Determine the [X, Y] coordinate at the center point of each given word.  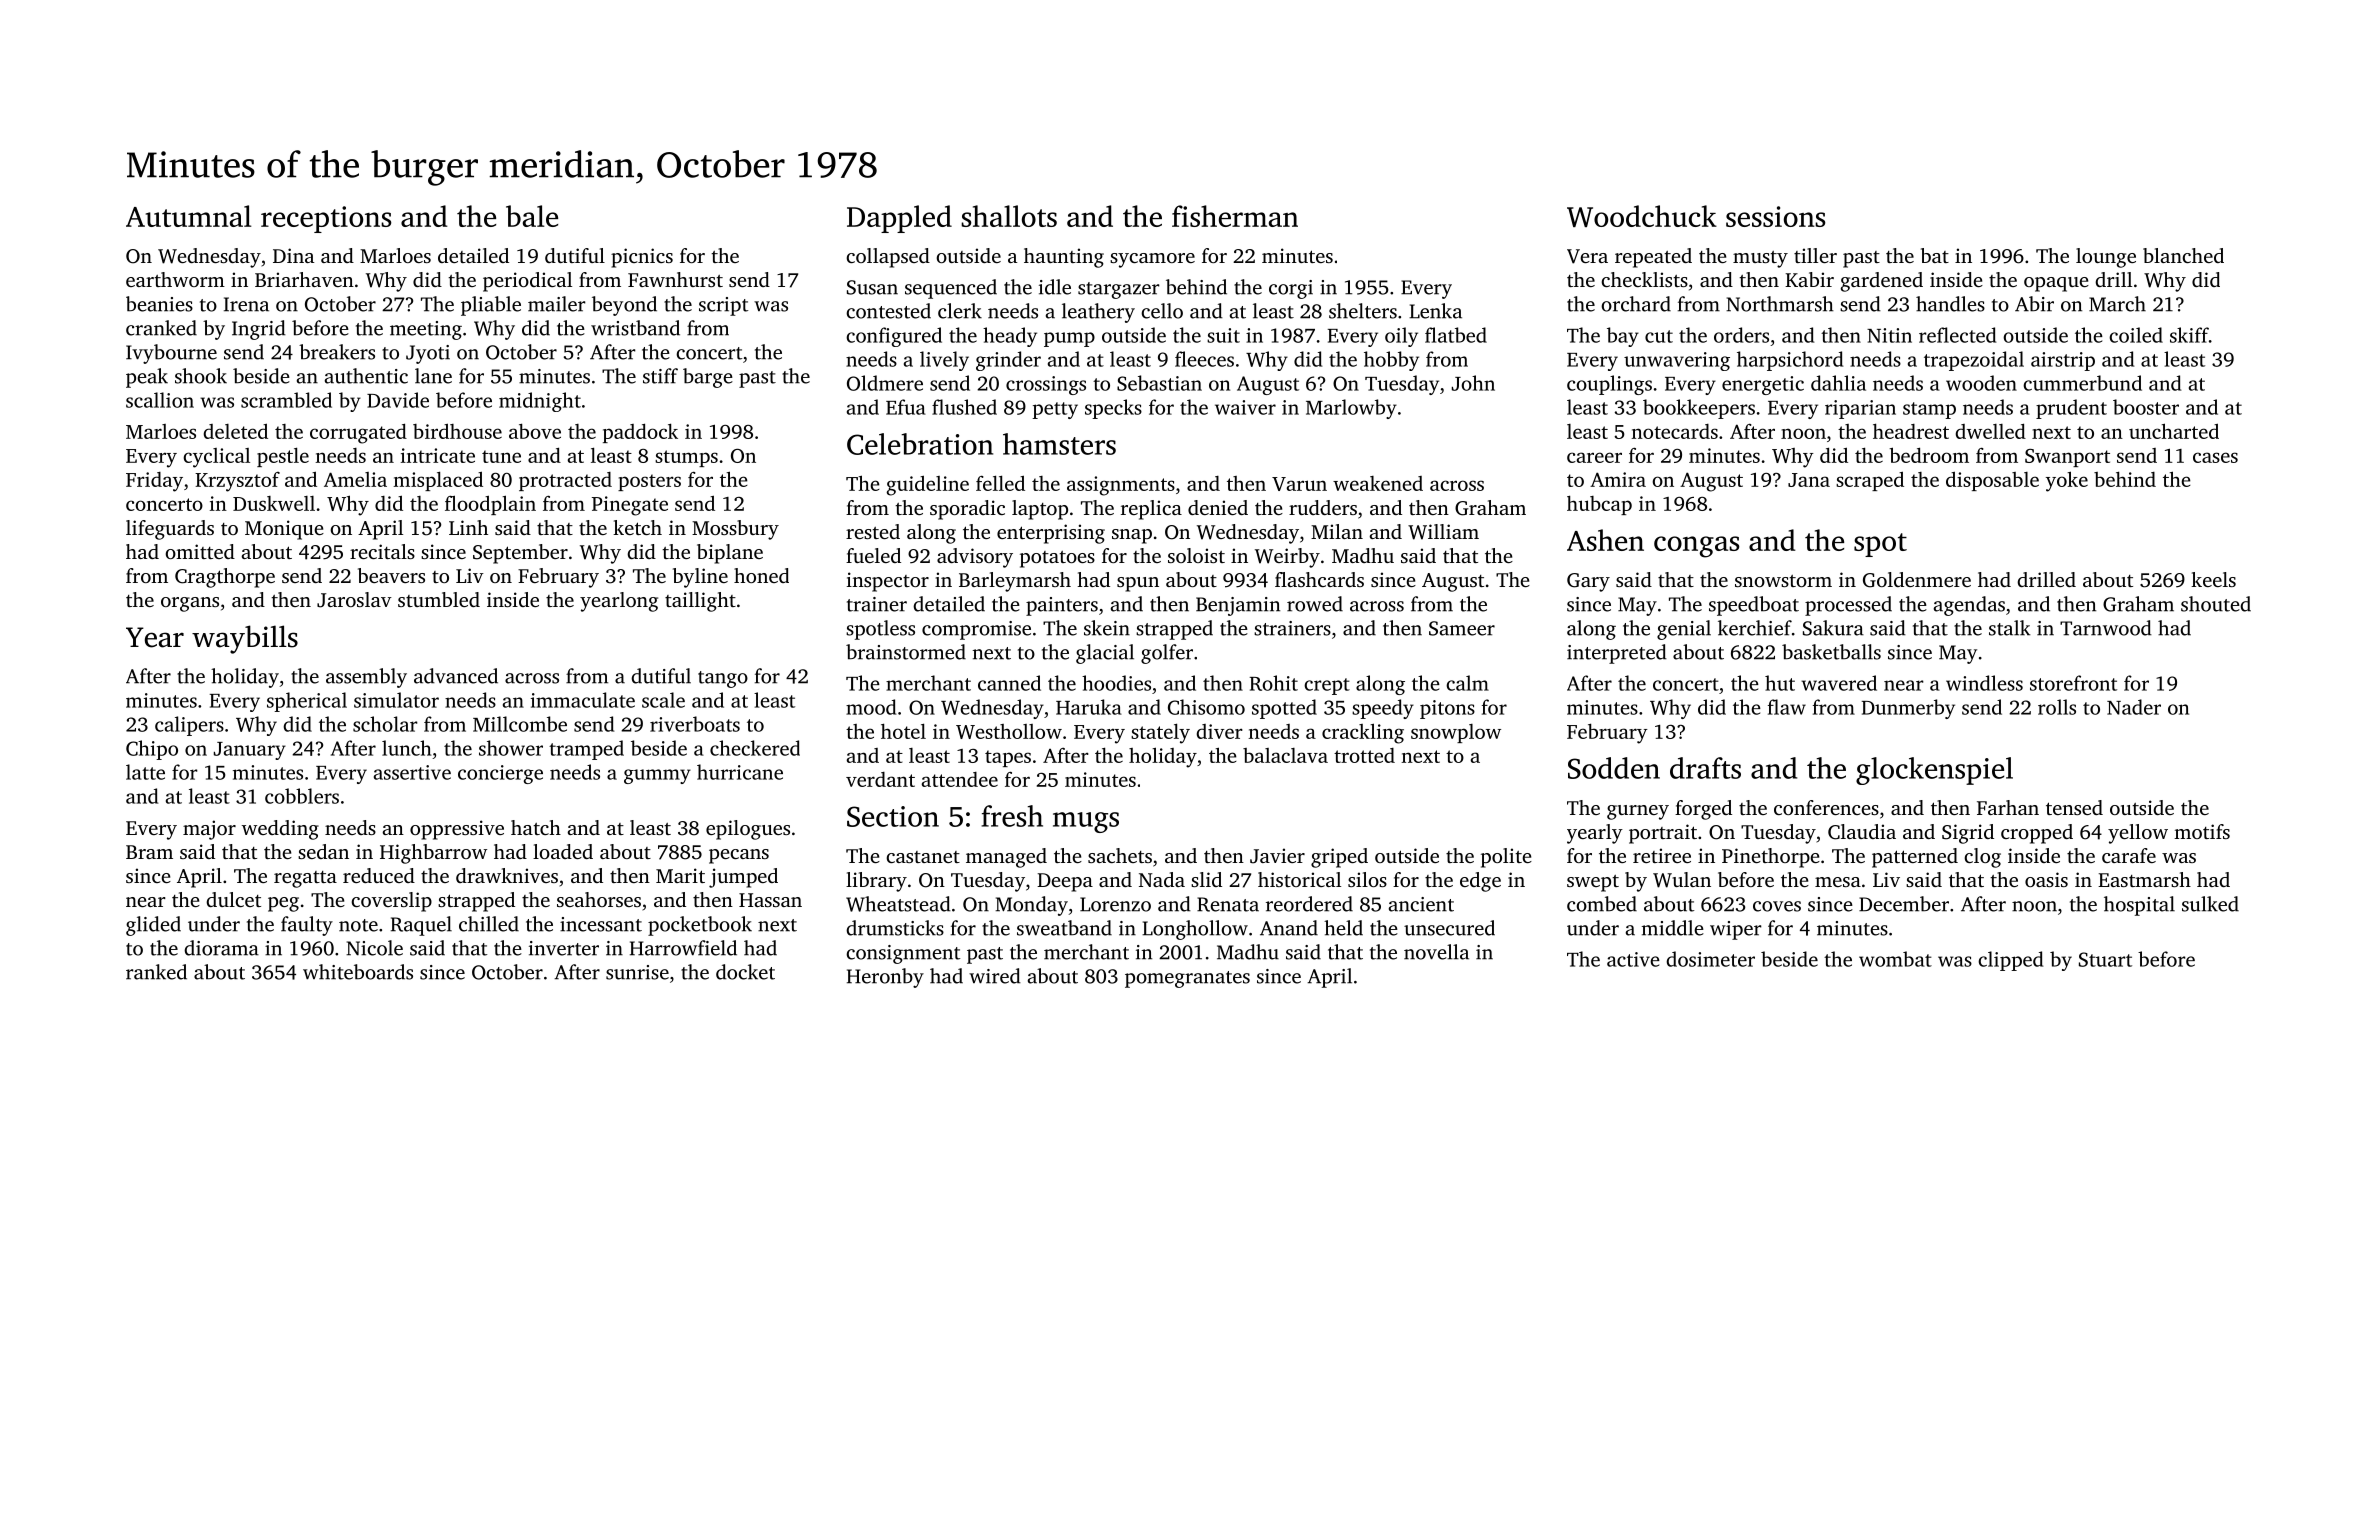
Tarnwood [2106, 628]
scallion [160, 400]
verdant [880, 779]
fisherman [1235, 216]
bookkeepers [1699, 409]
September [520, 554]
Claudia [1862, 832]
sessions [1775, 216]
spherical [307, 702]
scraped [1870, 481]
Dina [293, 255]
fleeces [1204, 359]
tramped [586, 750]
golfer [1167, 654]
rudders [1323, 507]
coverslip [391, 902]
